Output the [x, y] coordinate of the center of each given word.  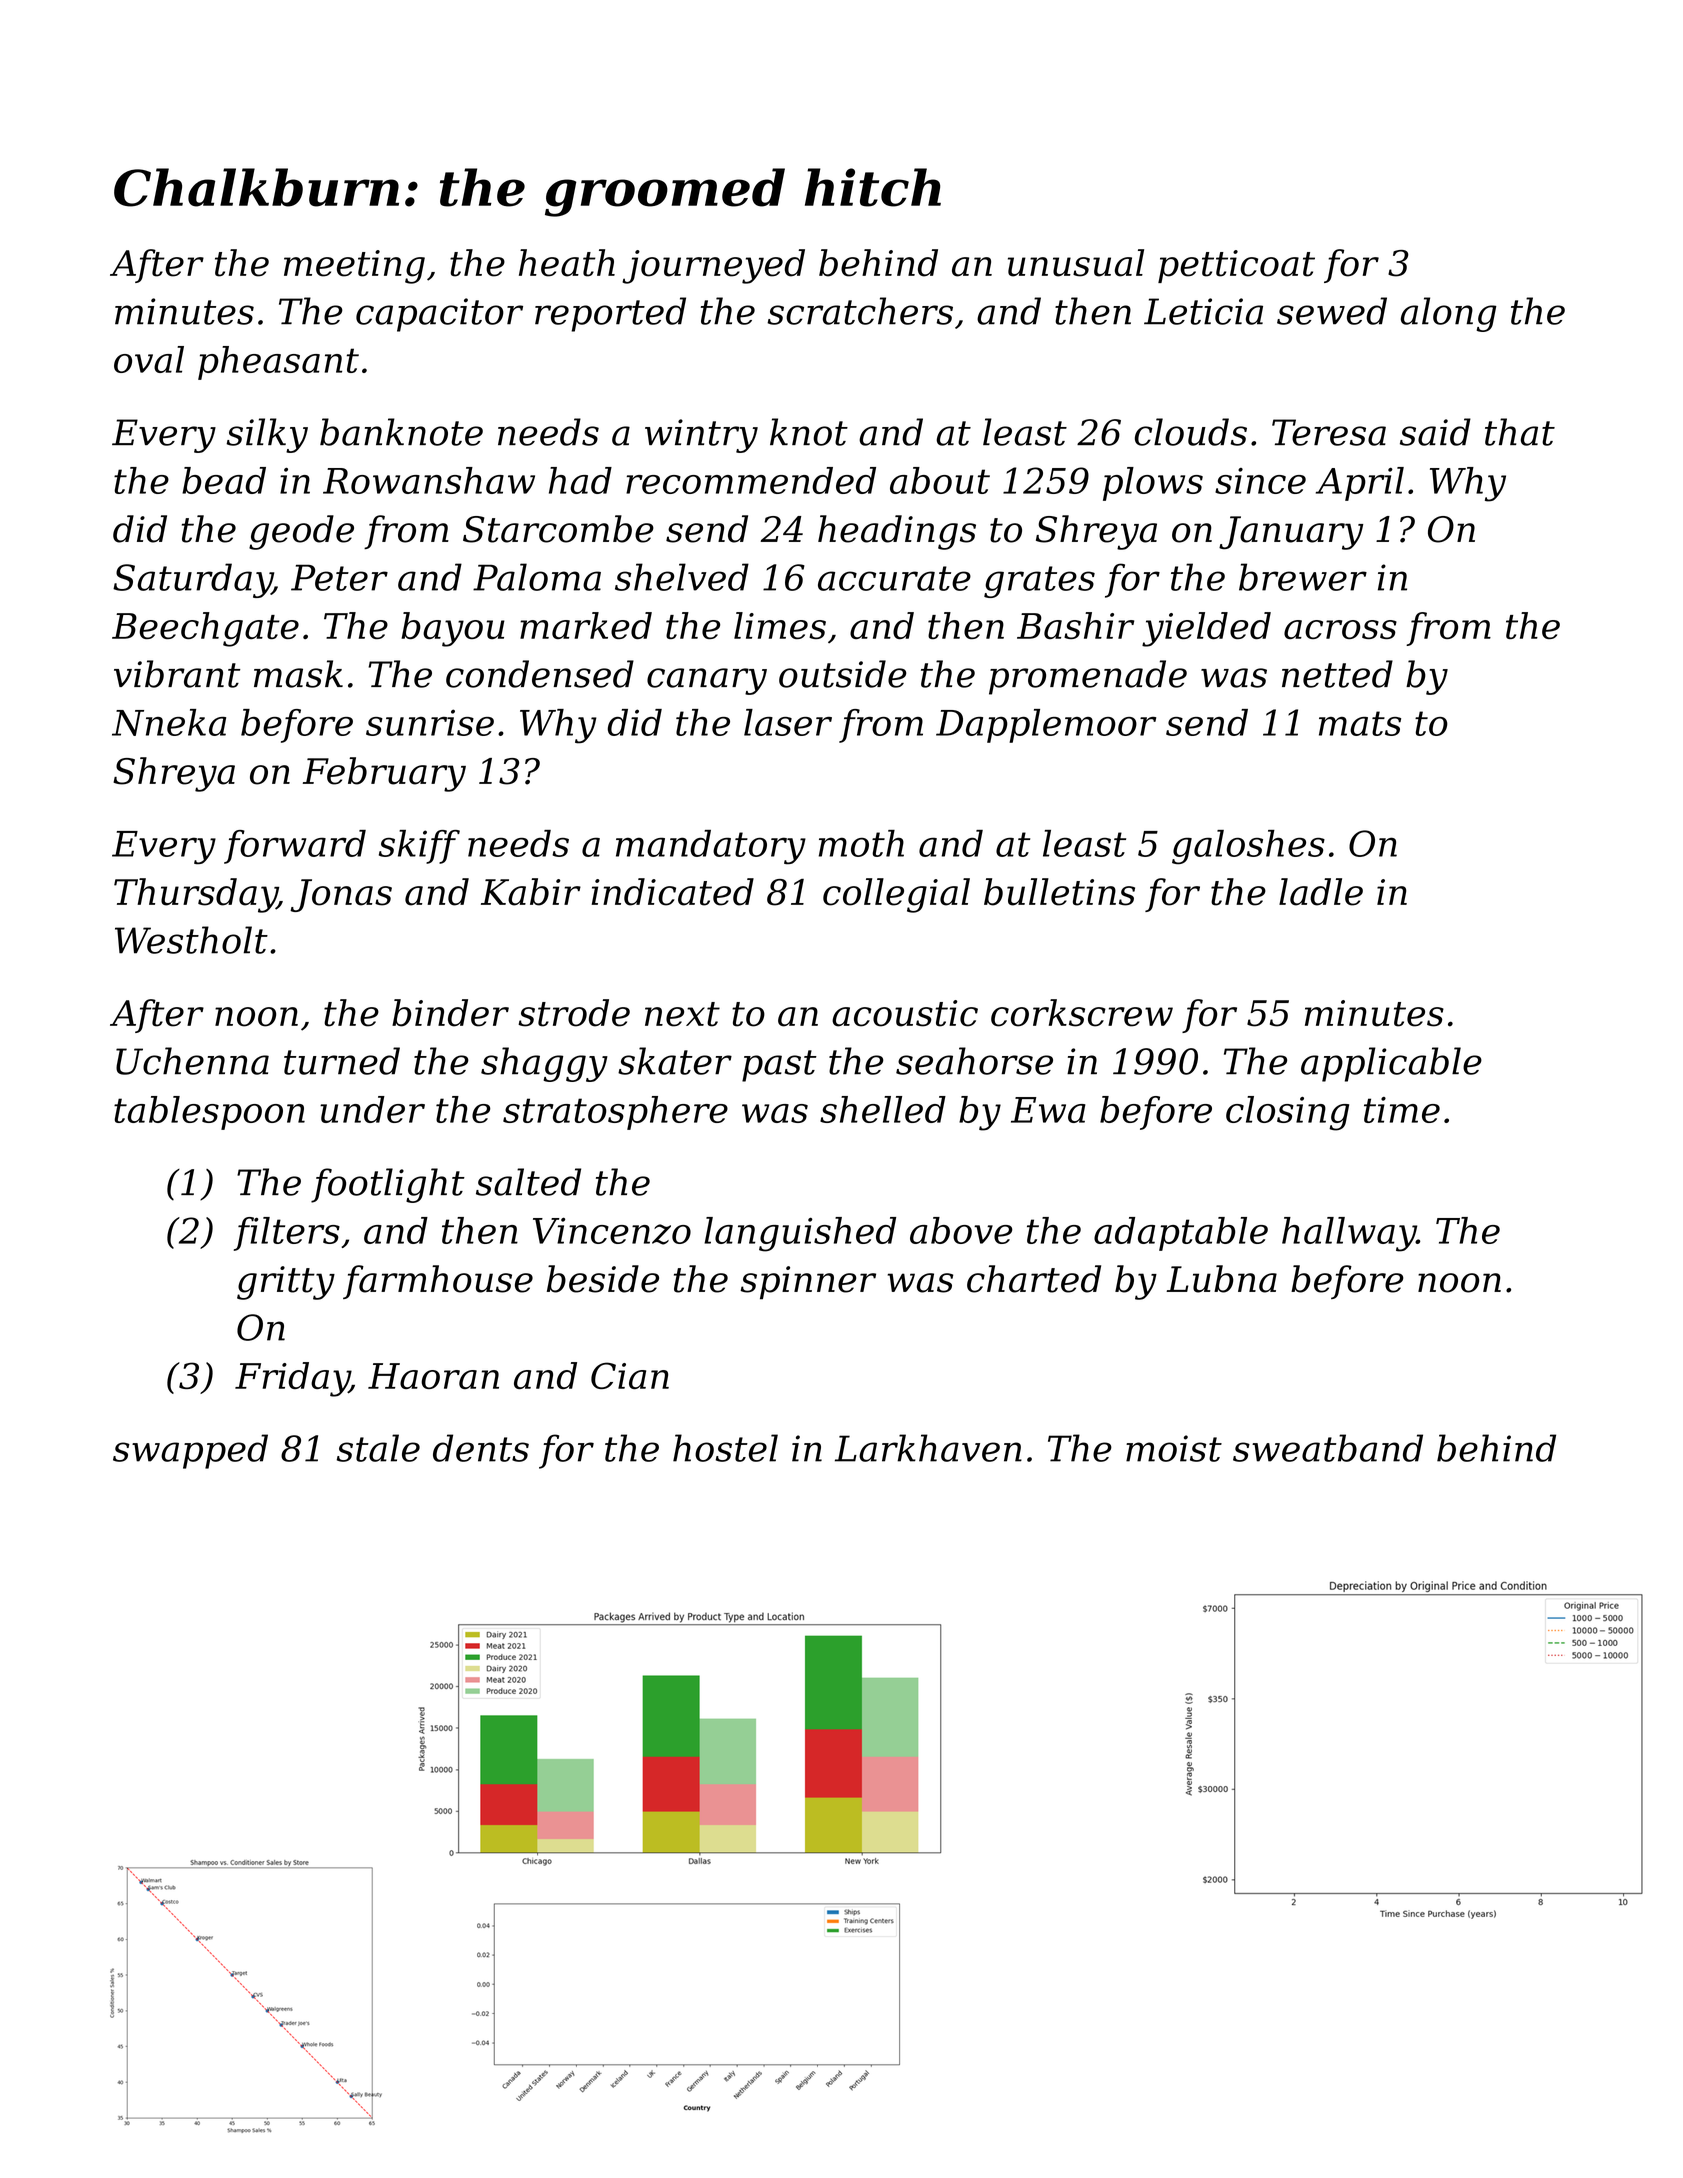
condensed [540, 674]
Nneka [169, 722]
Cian [630, 1375]
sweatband [1328, 1448]
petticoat [1236, 266]
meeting [354, 267]
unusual [1076, 263]
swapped [190, 1451]
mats [1360, 723]
